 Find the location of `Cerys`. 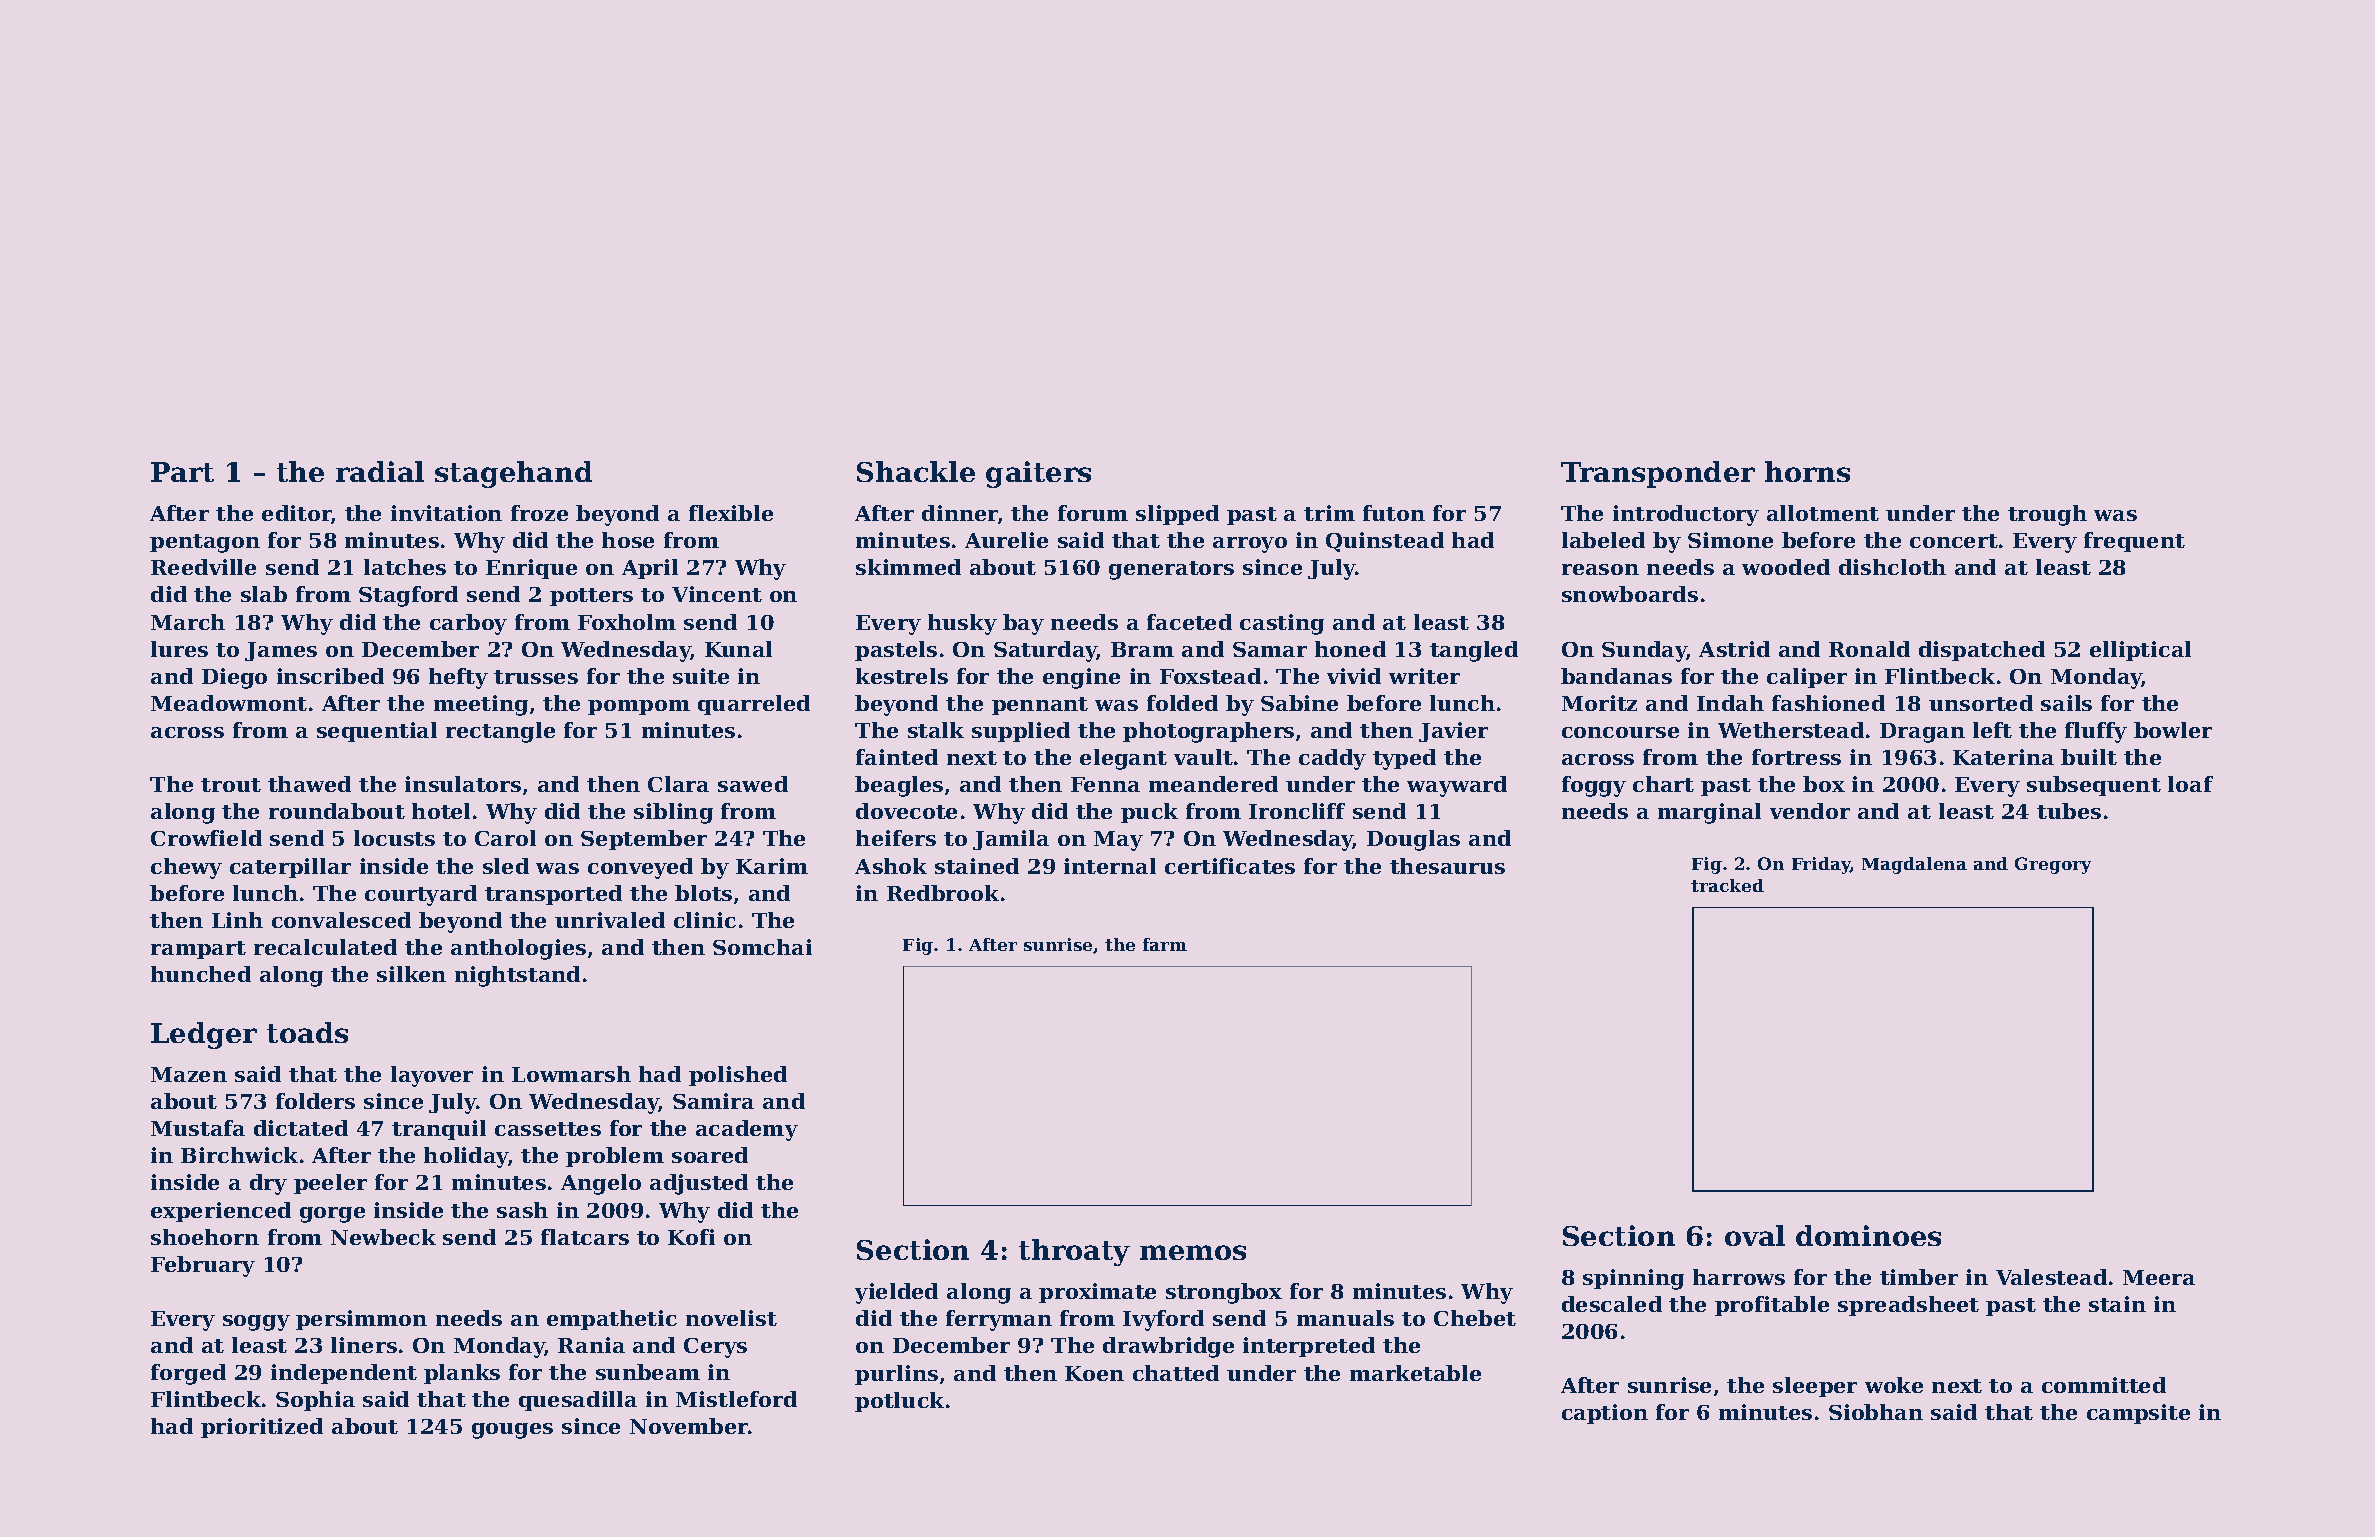

Cerys is located at coordinates (715, 1348).
